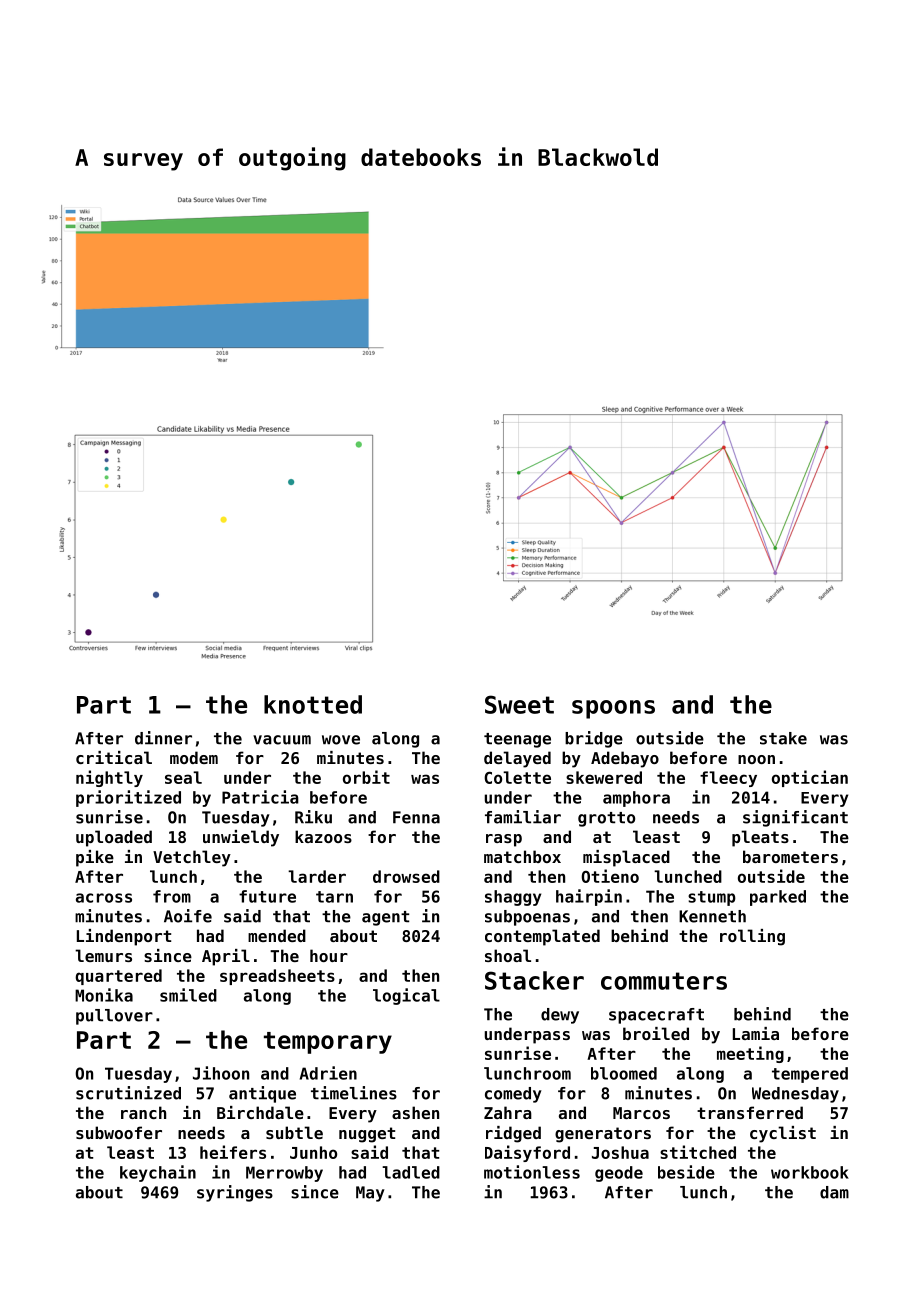 The height and width of the page is (1314, 924). Describe the element at coordinates (366, 777) in the page. I see `orbit` at that location.
